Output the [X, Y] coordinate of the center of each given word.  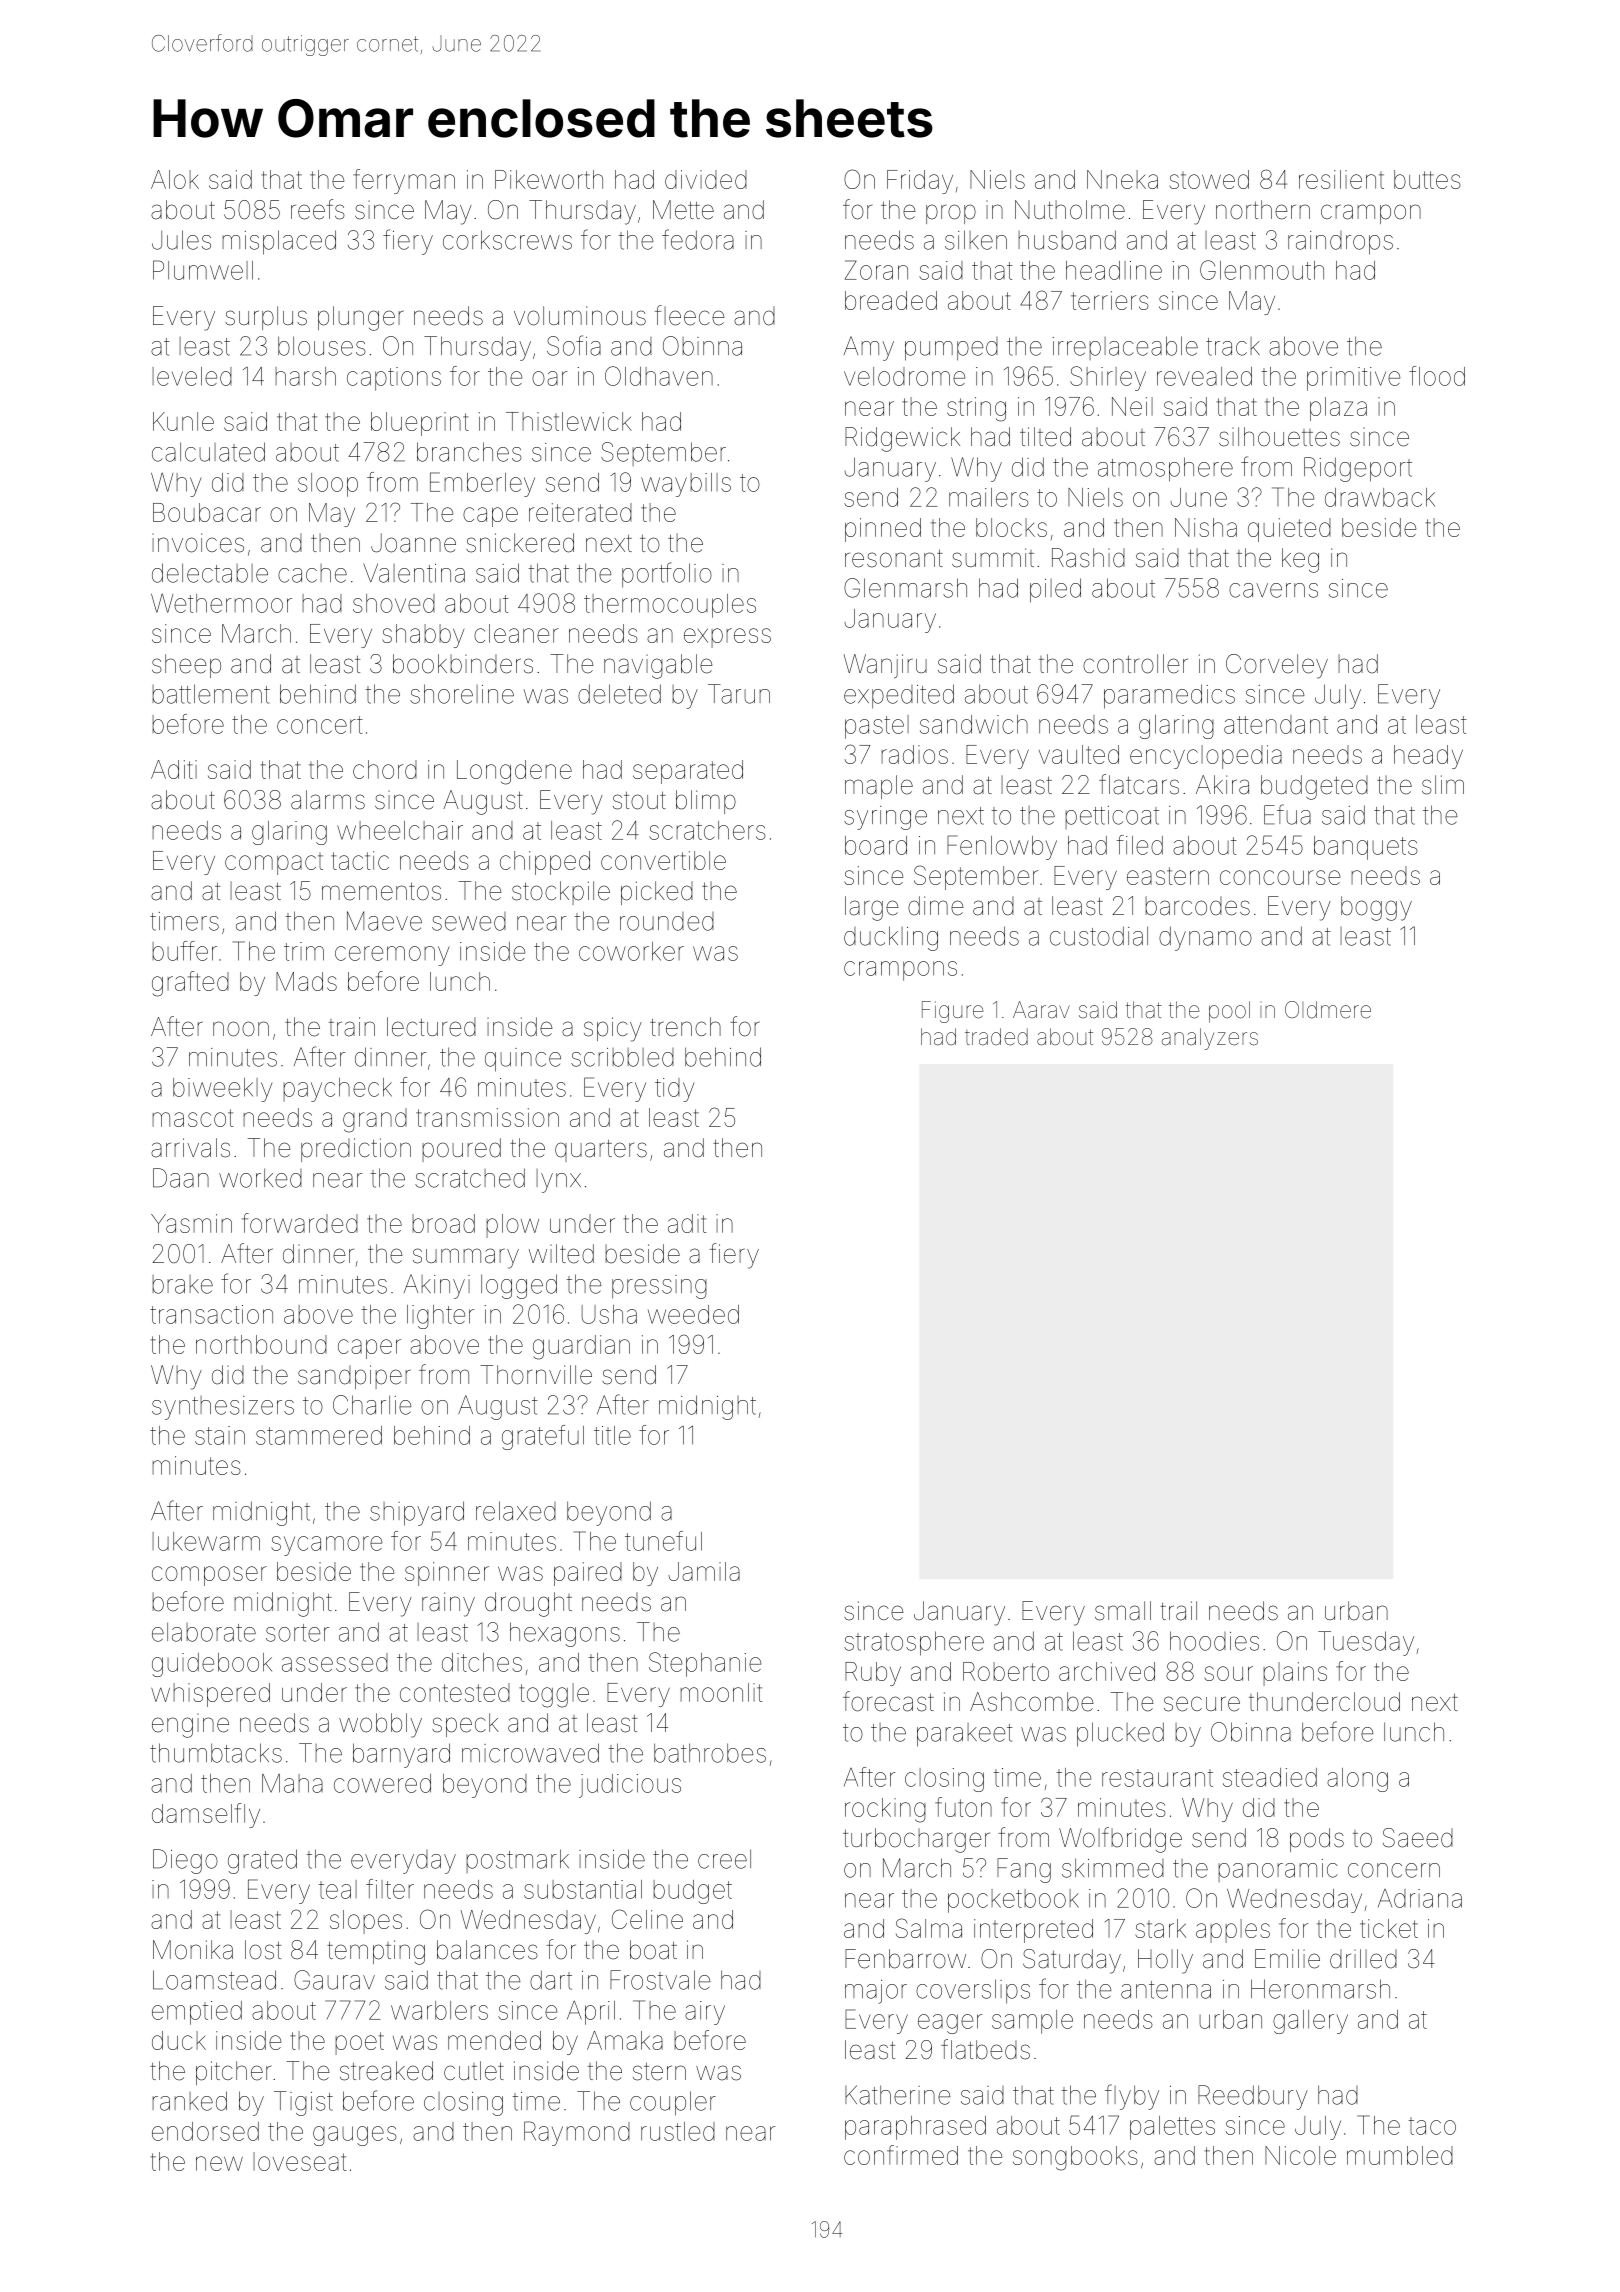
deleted [619, 694]
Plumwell [203, 270]
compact [274, 864]
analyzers [1210, 1039]
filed [1140, 845]
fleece [689, 315]
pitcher [233, 2073]
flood [1437, 376]
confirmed [901, 2155]
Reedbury [1253, 2097]
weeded [693, 1314]
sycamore [326, 1546]
